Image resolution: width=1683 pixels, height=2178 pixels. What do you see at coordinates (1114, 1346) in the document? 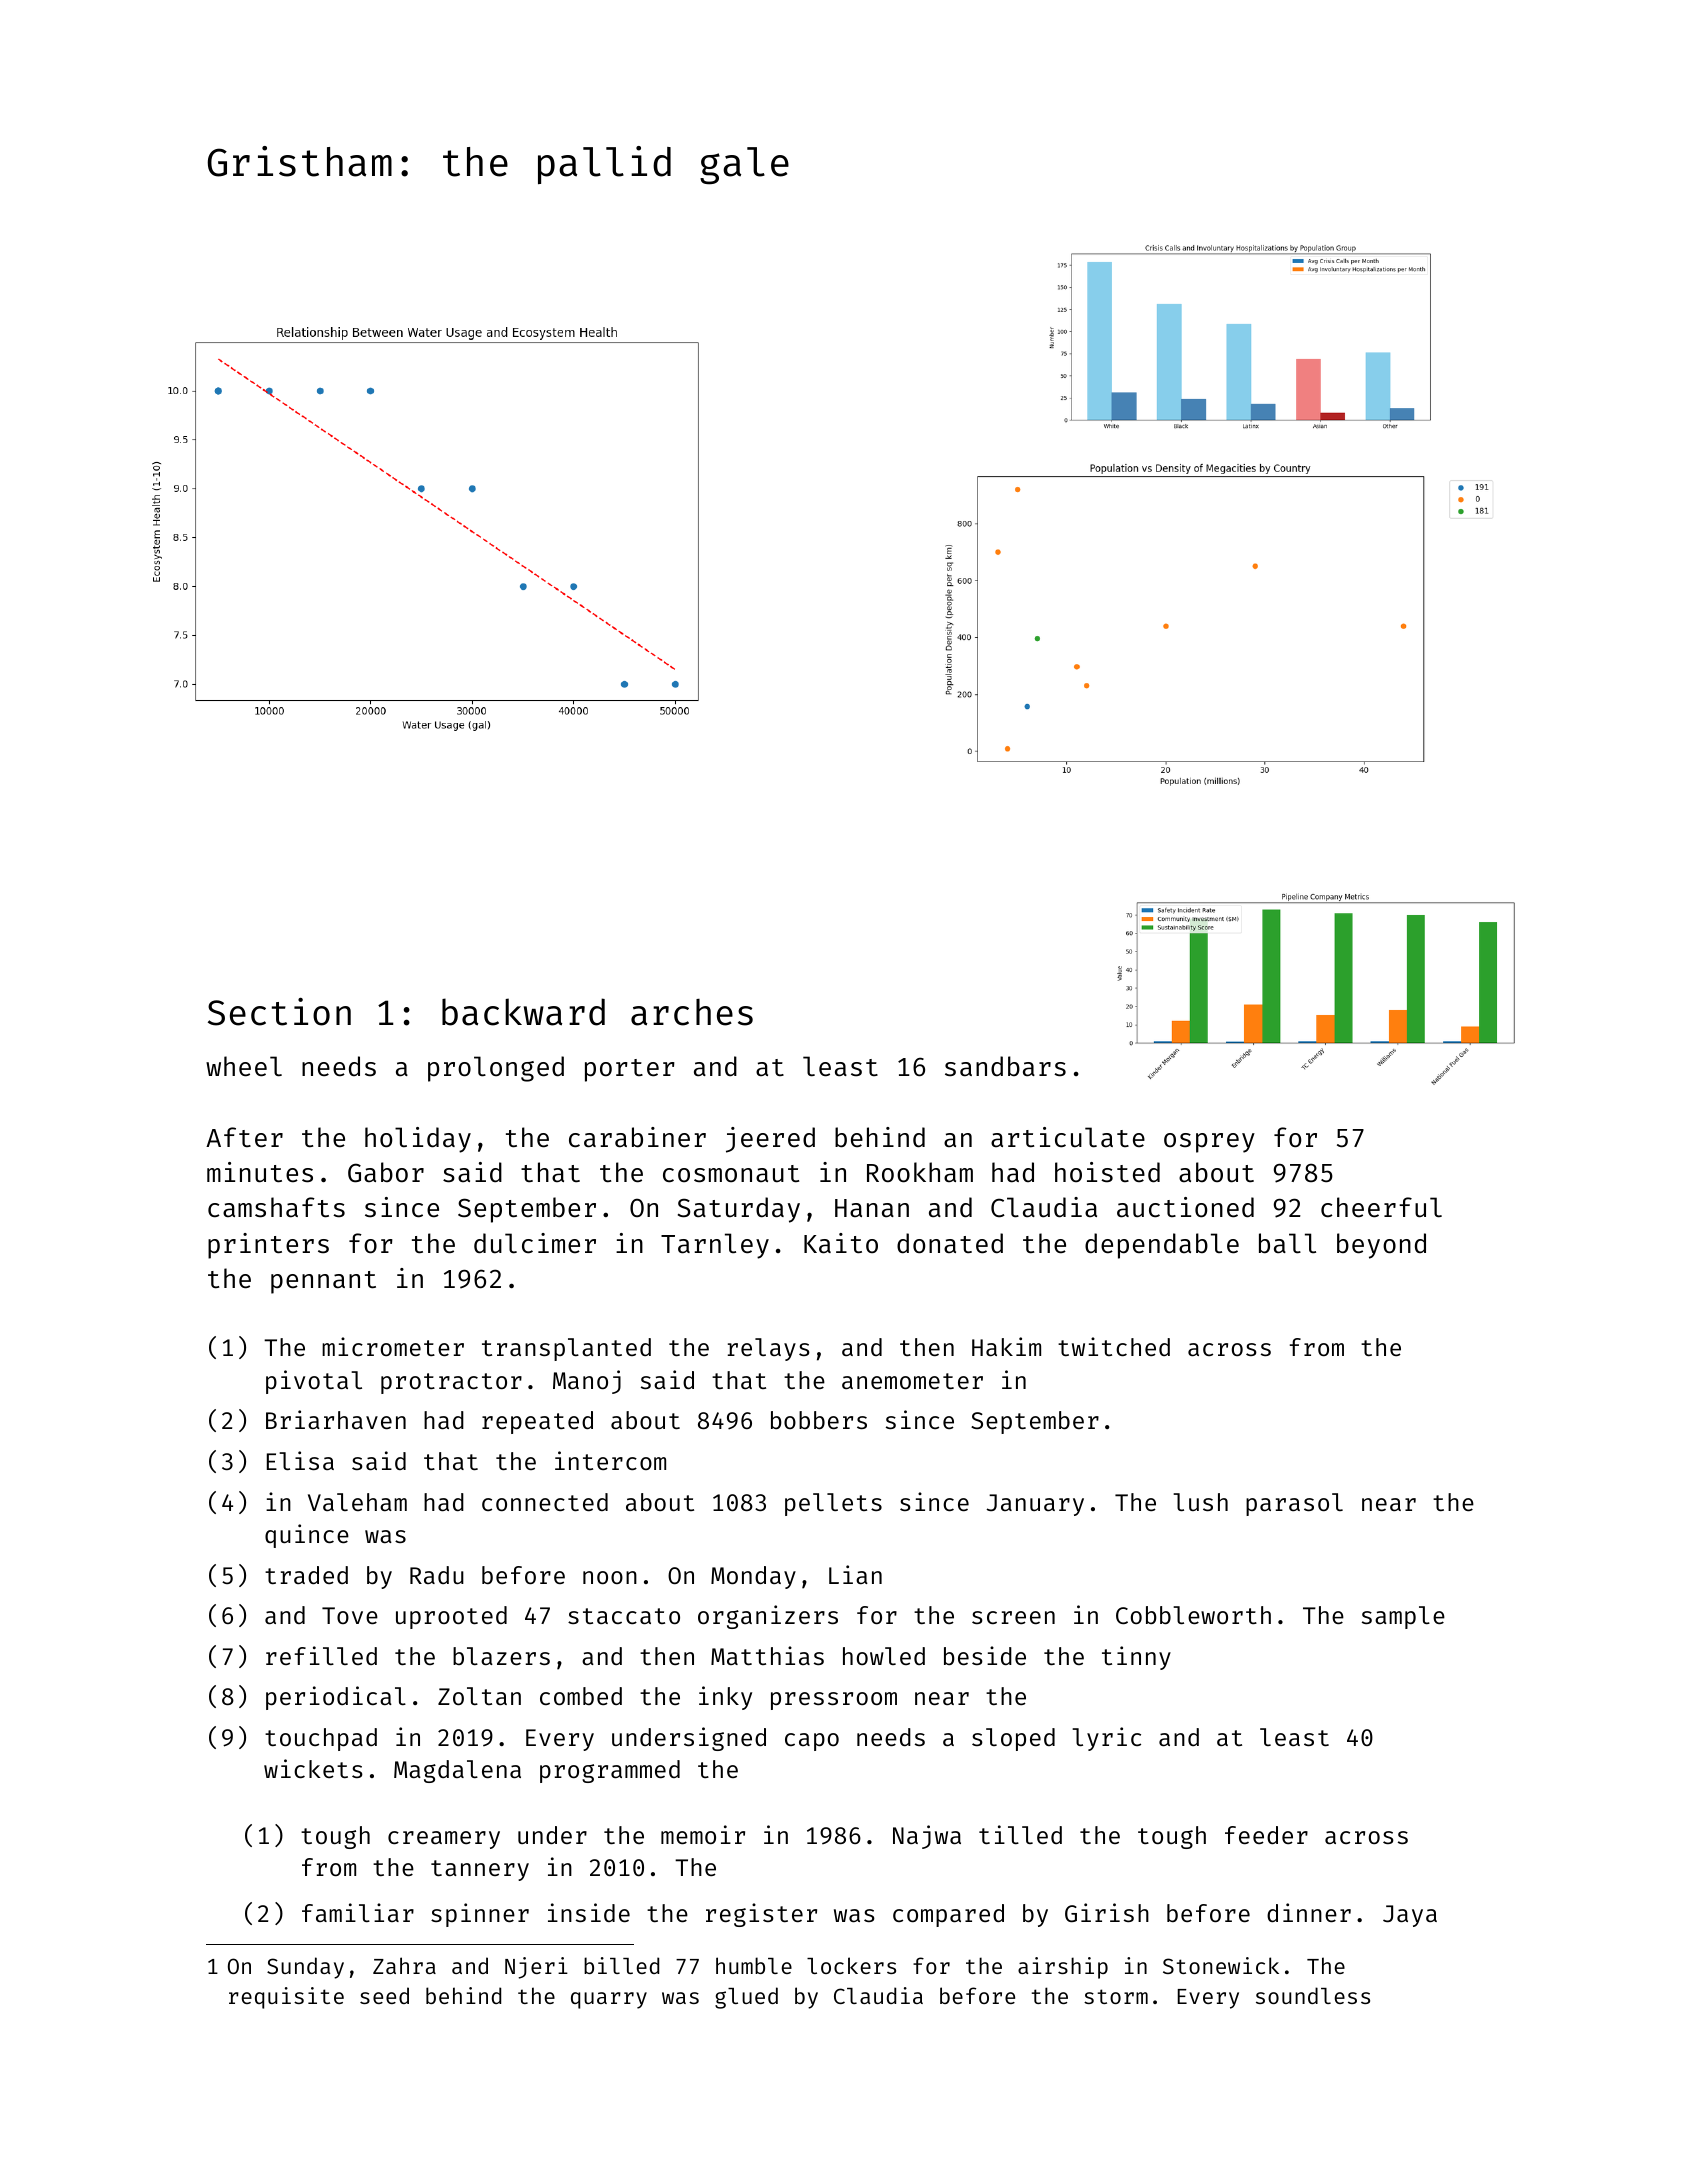
I see `twitched` at bounding box center [1114, 1346].
